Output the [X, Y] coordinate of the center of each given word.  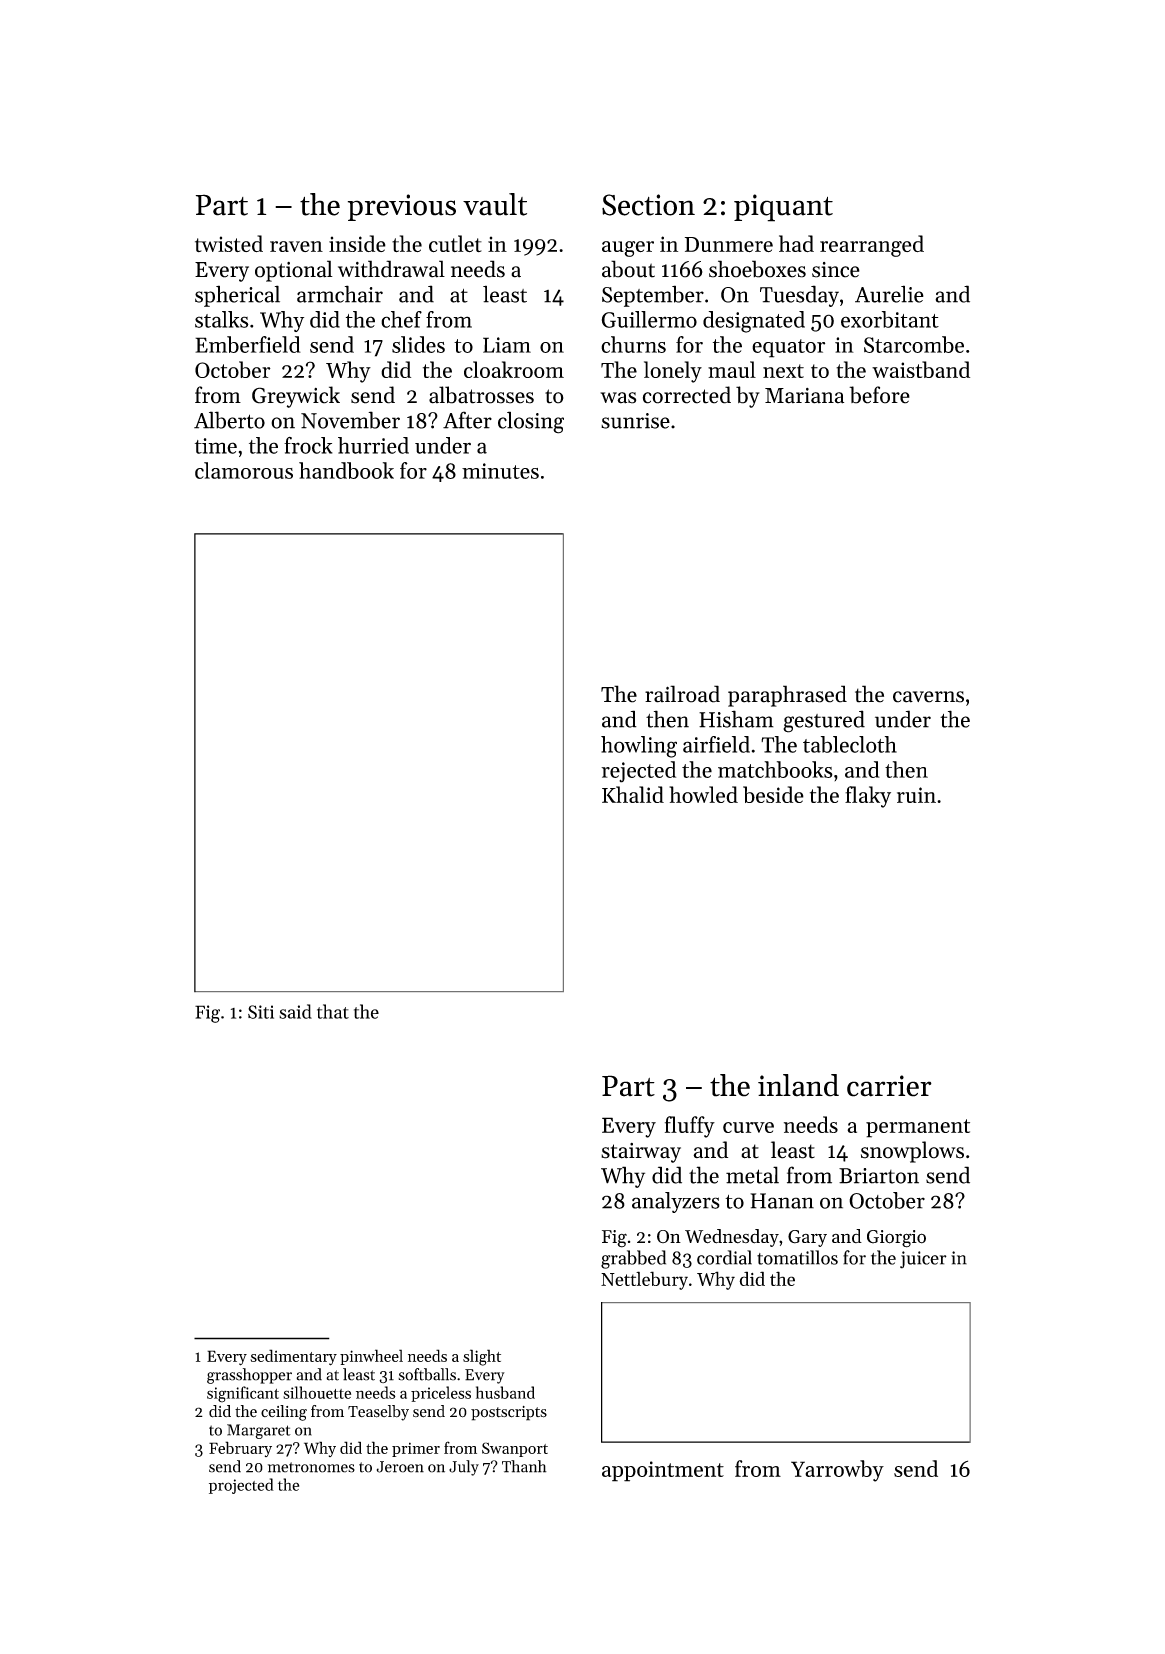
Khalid [633, 794]
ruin [916, 795]
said [295, 1011]
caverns [928, 697]
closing [531, 422]
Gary [807, 1238]
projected [241, 1486]
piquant [783, 208]
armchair [340, 294]
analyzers [676, 1202]
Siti [261, 1012]
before [879, 395]
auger [628, 249]
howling [639, 747]
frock [308, 445]
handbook [346, 470]
